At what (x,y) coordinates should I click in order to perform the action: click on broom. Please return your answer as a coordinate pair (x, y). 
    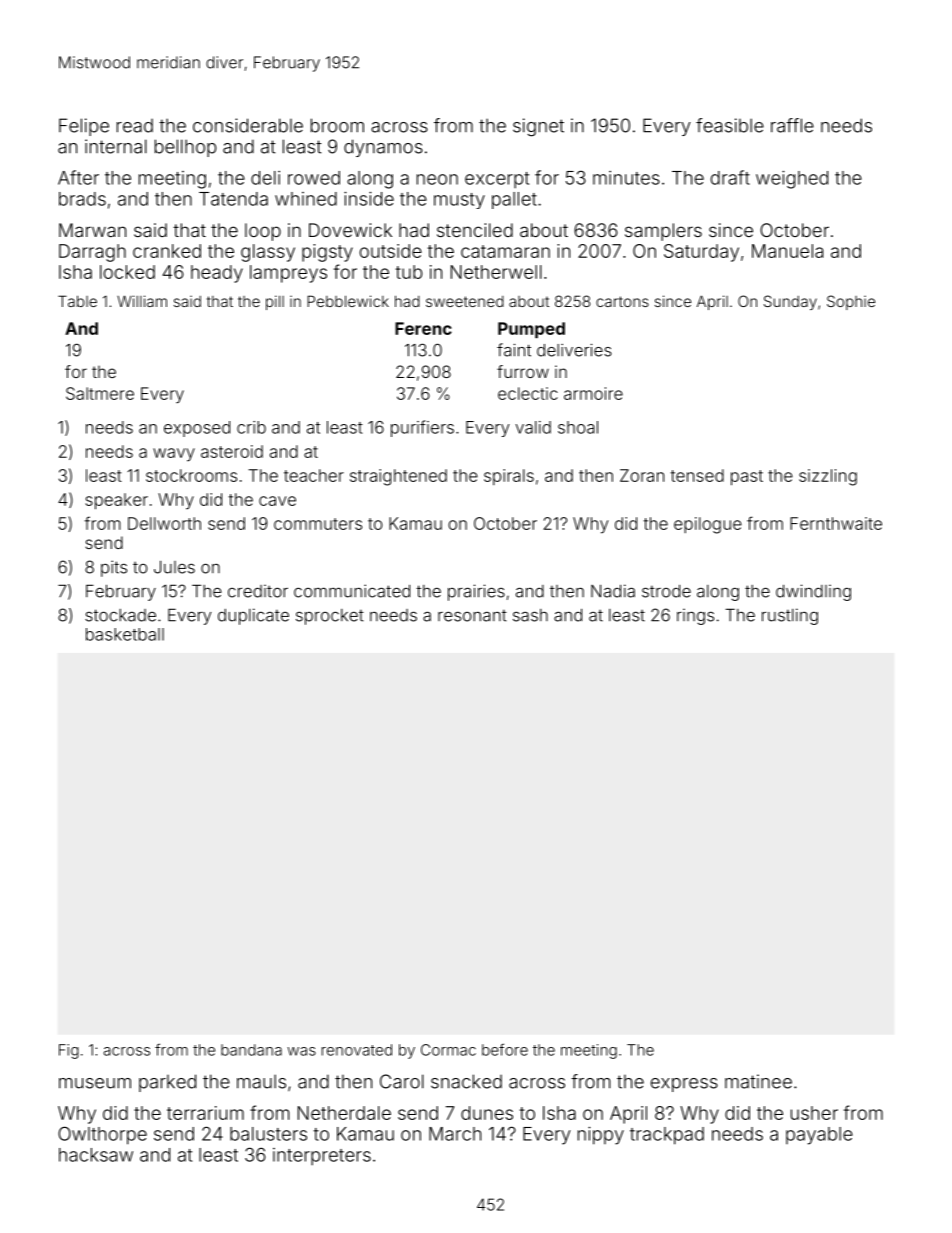
    Looking at the image, I should click on (337, 125).
